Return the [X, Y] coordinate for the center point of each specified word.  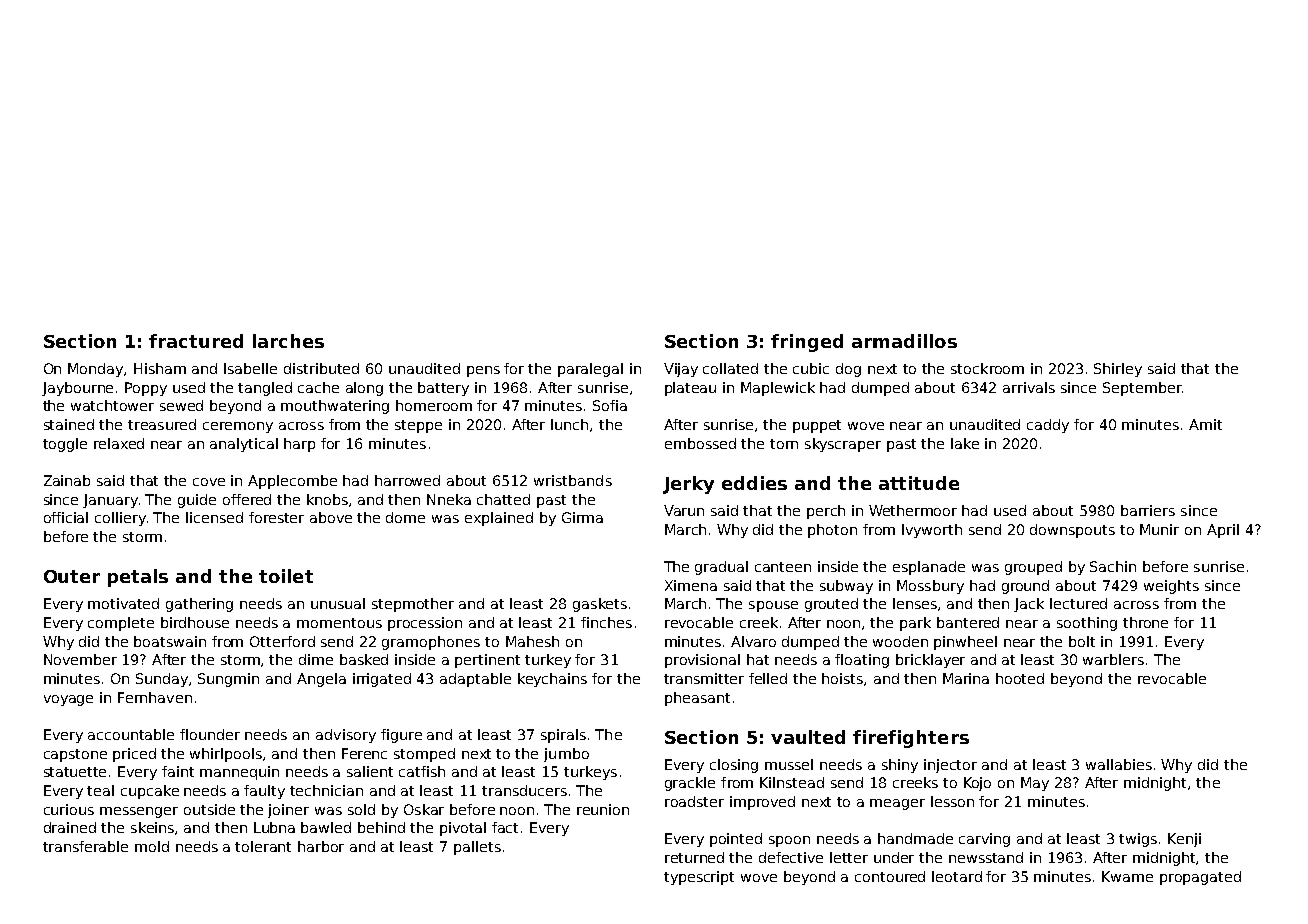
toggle [65, 445]
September [1142, 389]
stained [69, 424]
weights [1171, 587]
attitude [919, 483]
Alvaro [753, 641]
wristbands [573, 480]
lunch [569, 424]
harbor [321, 846]
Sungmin [228, 680]
